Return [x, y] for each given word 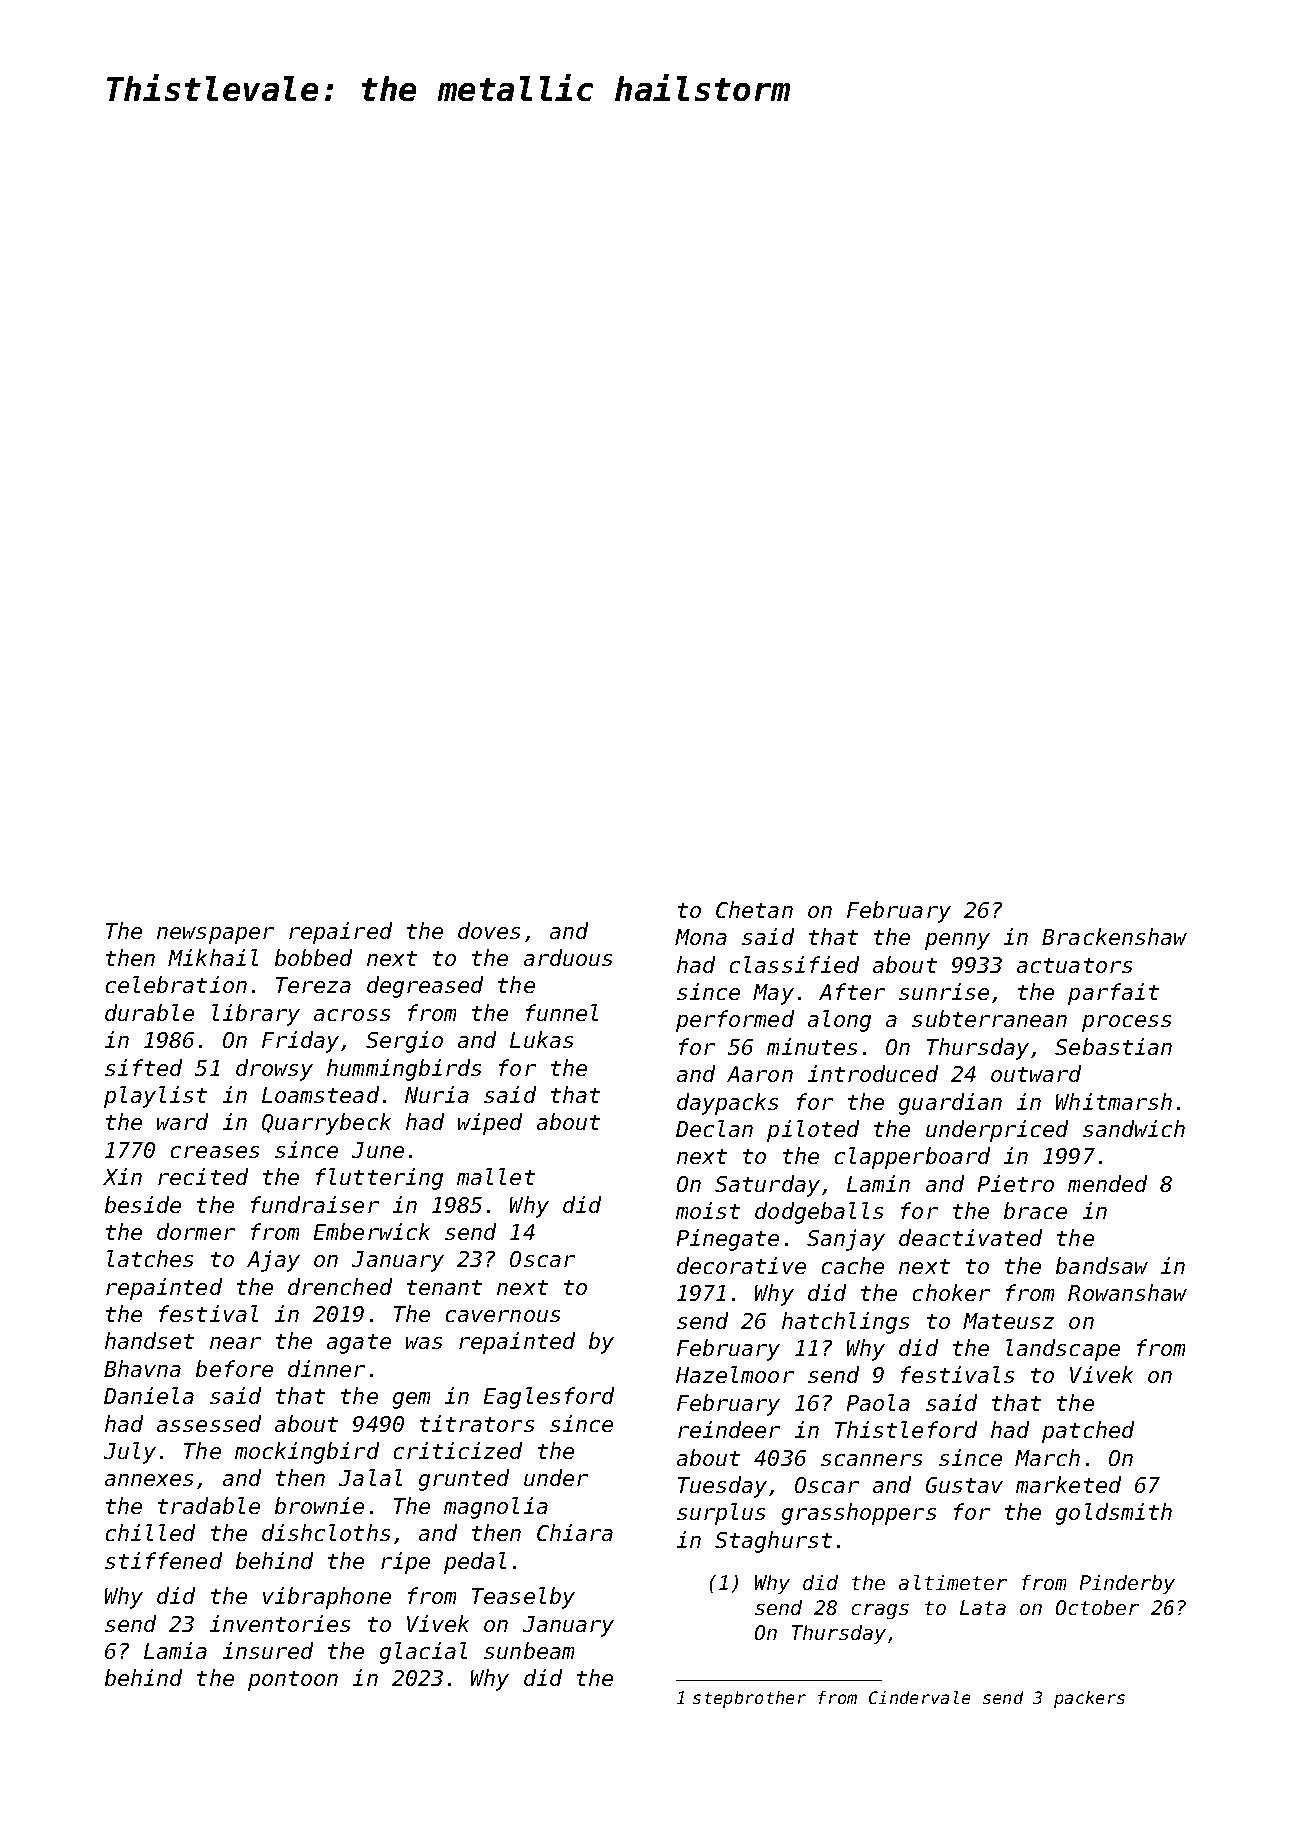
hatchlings [845, 1323]
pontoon [293, 1681]
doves [489, 930]
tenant [444, 1287]
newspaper [215, 935]
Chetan [754, 909]
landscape [1063, 1350]
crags [880, 1611]
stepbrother [749, 1699]
